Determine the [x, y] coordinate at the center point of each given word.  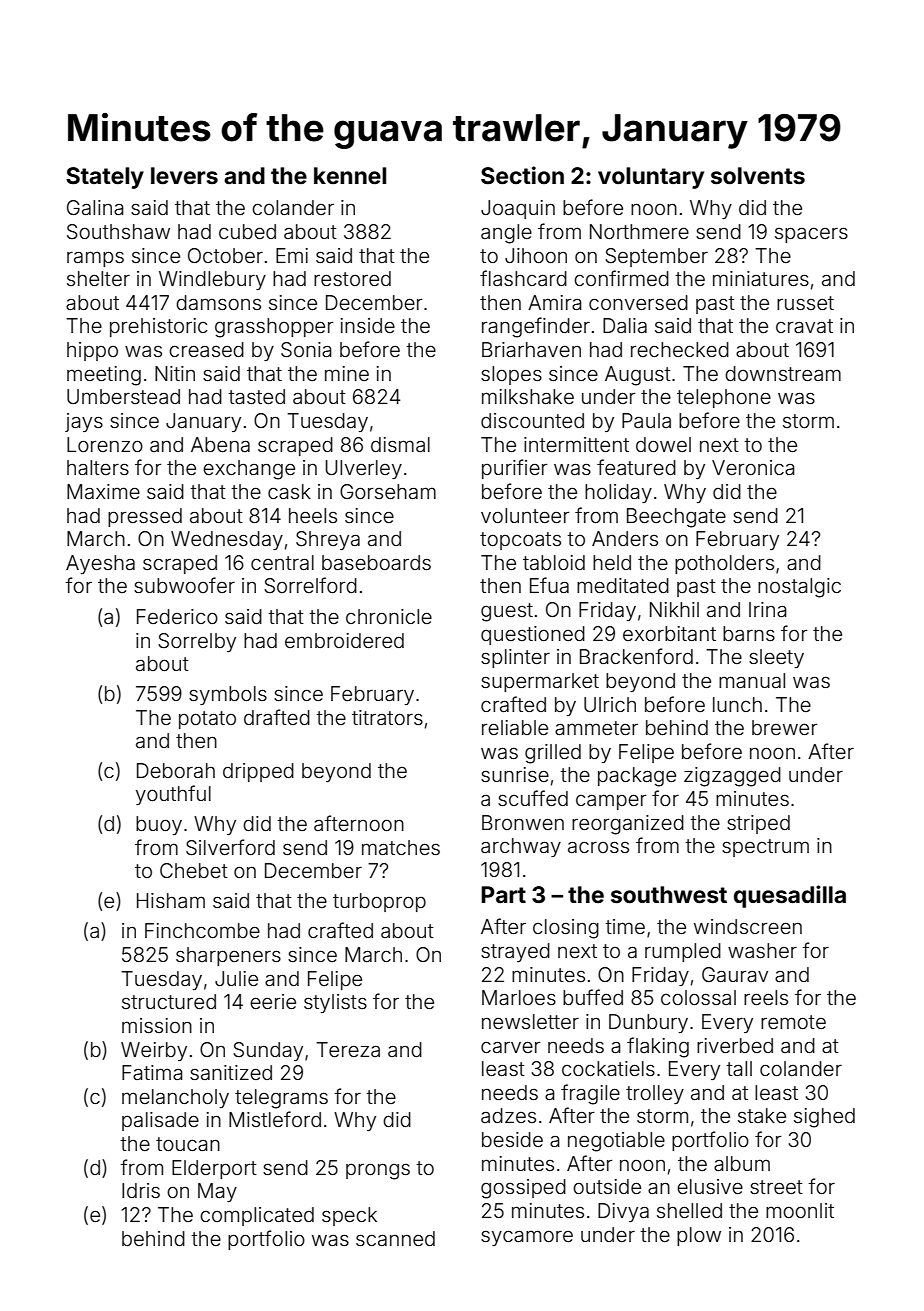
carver [511, 1047]
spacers [811, 235]
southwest [669, 895]
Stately [105, 178]
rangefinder [536, 327]
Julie [236, 978]
